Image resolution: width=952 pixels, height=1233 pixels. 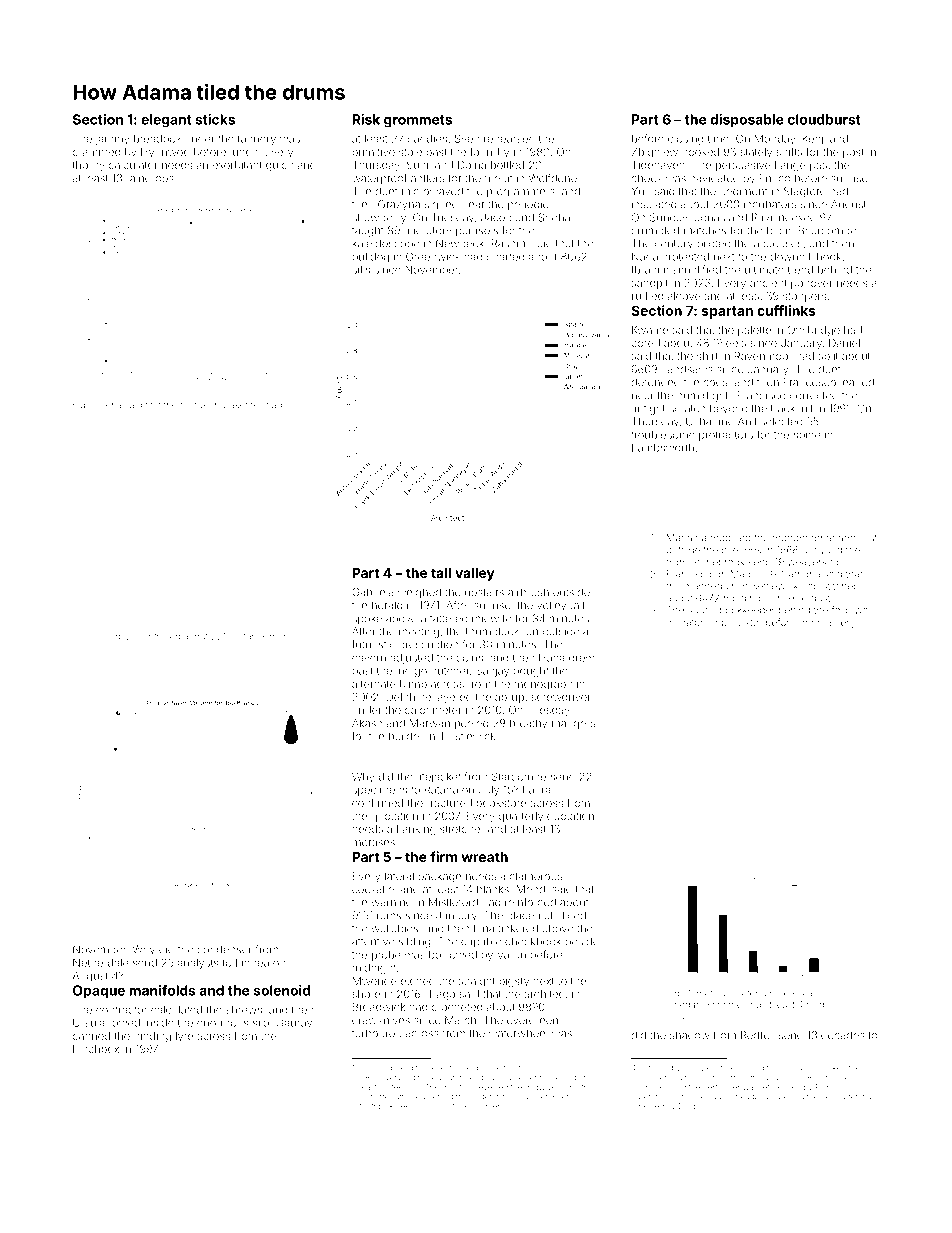 What do you see at coordinates (839, 1097) in the image?
I see `helicopter` at bounding box center [839, 1097].
